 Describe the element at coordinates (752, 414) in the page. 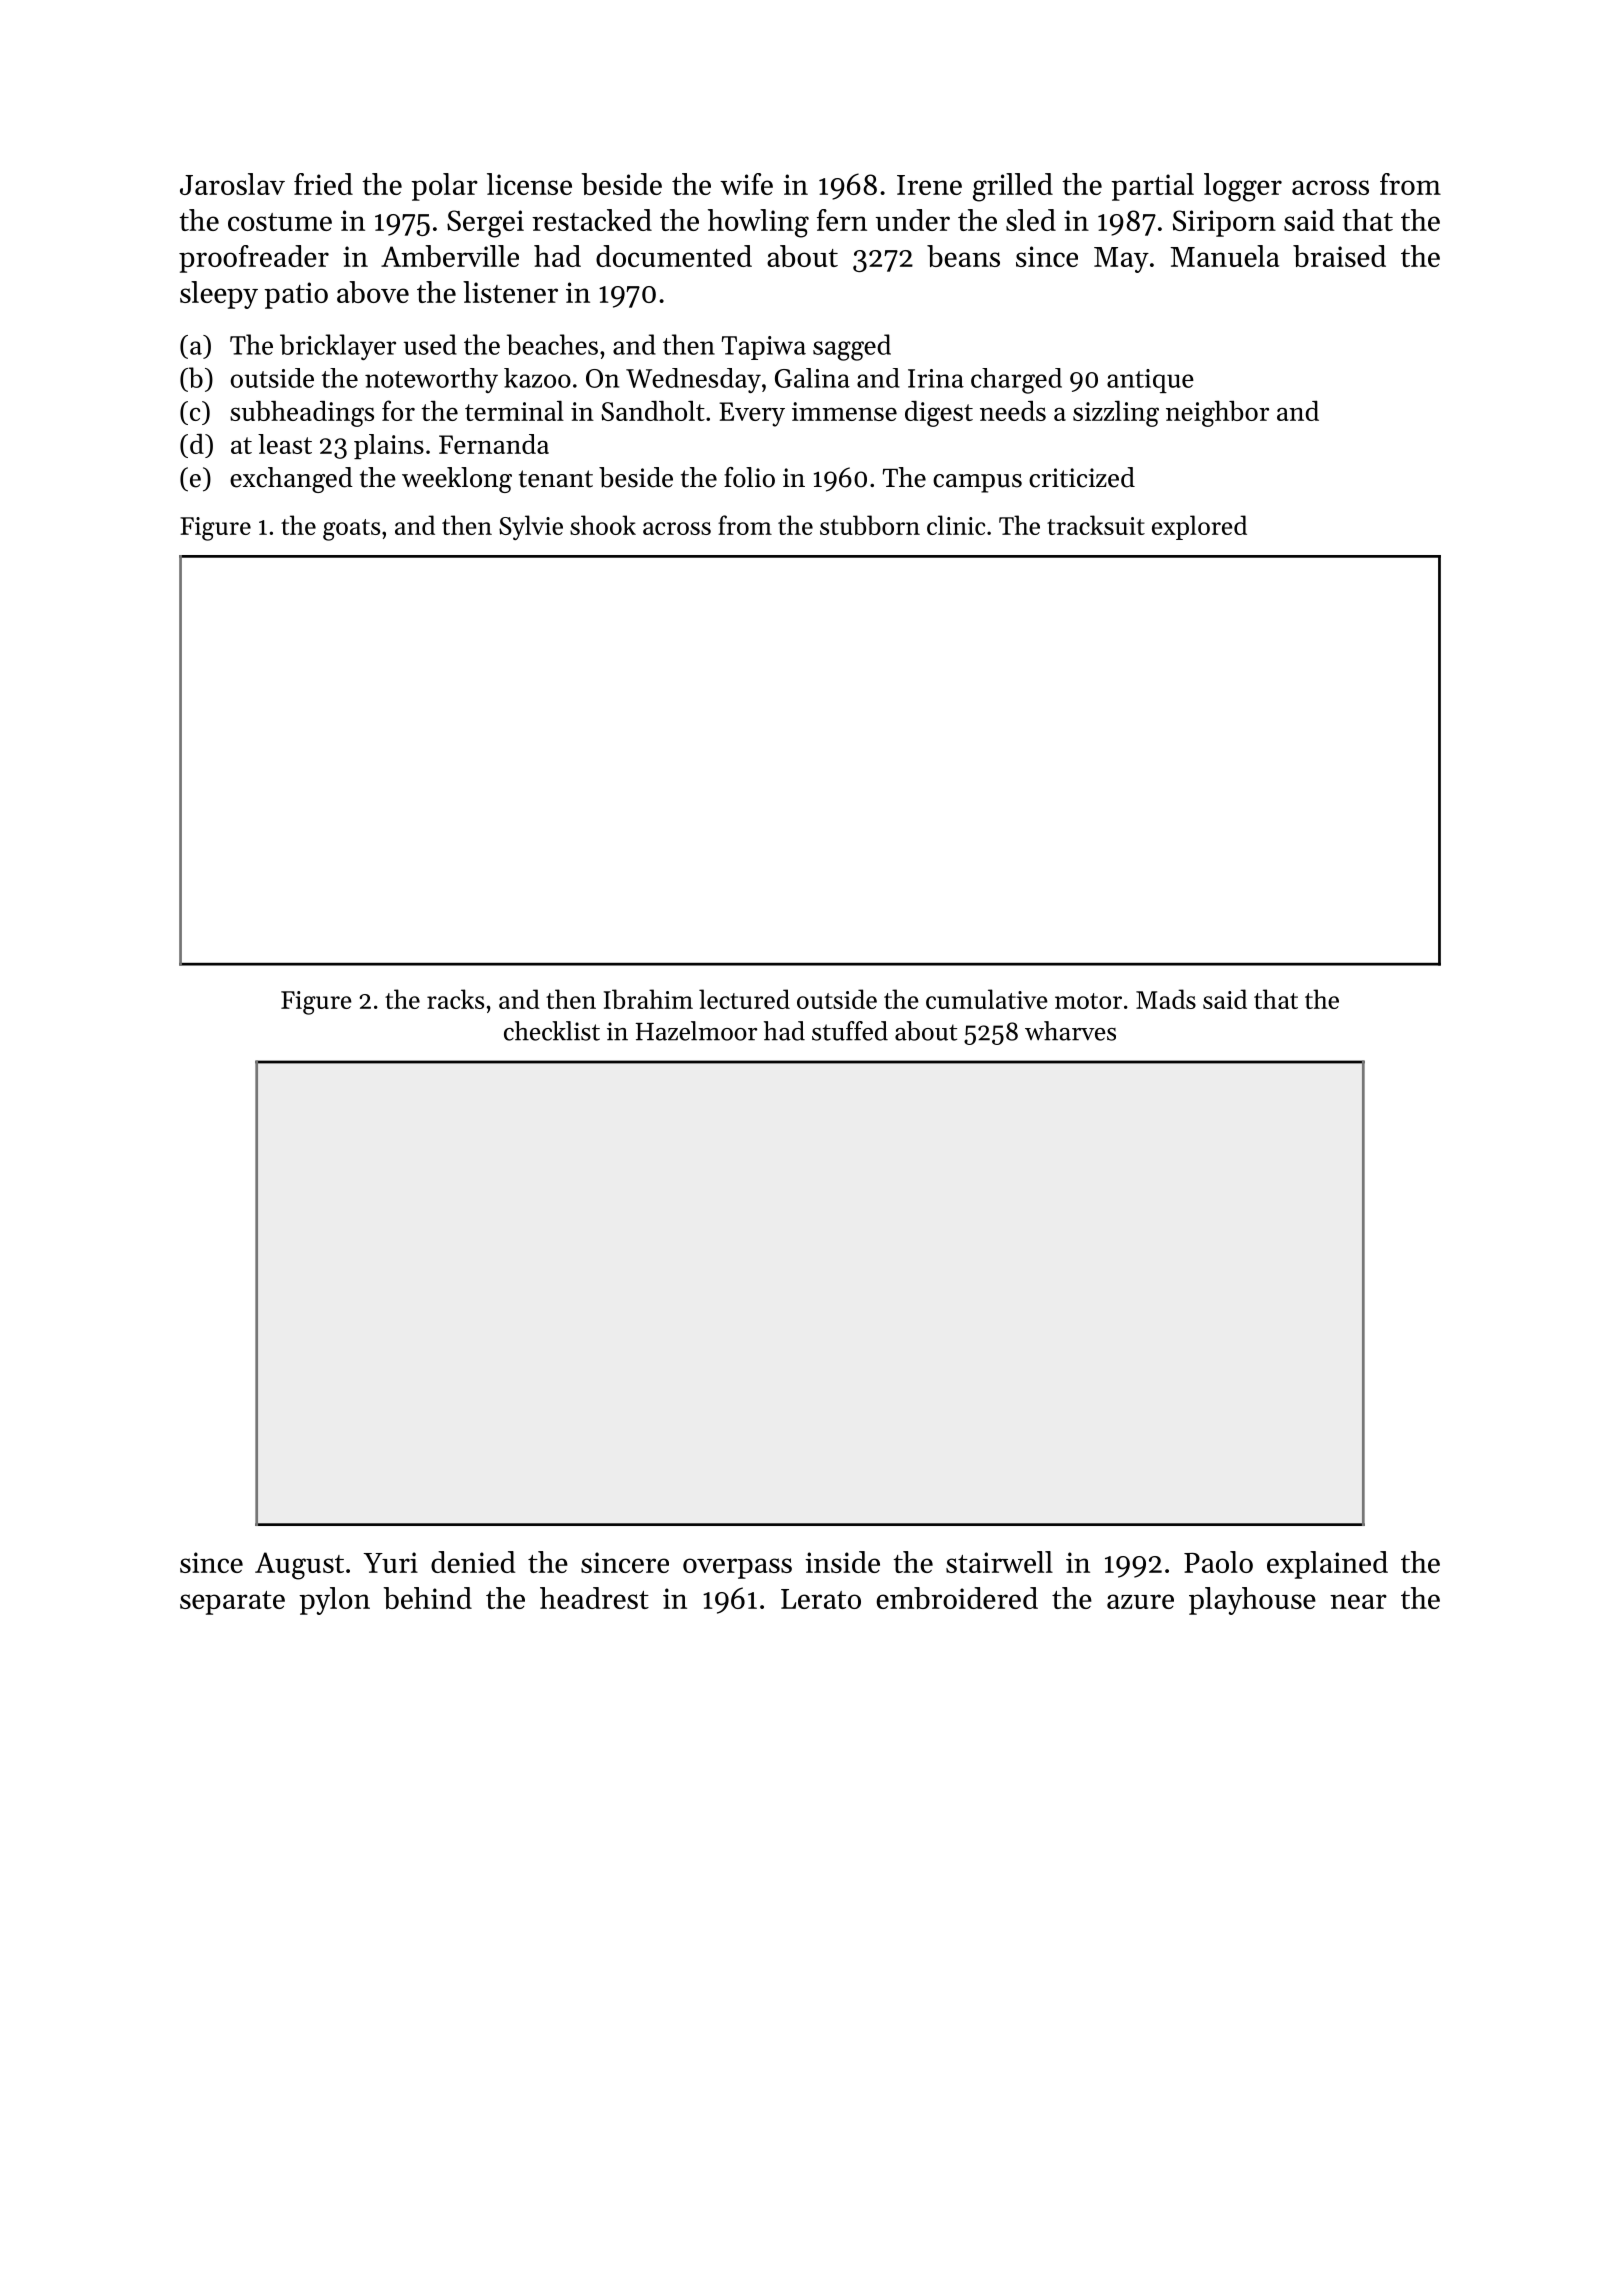

I see `Every` at that location.
